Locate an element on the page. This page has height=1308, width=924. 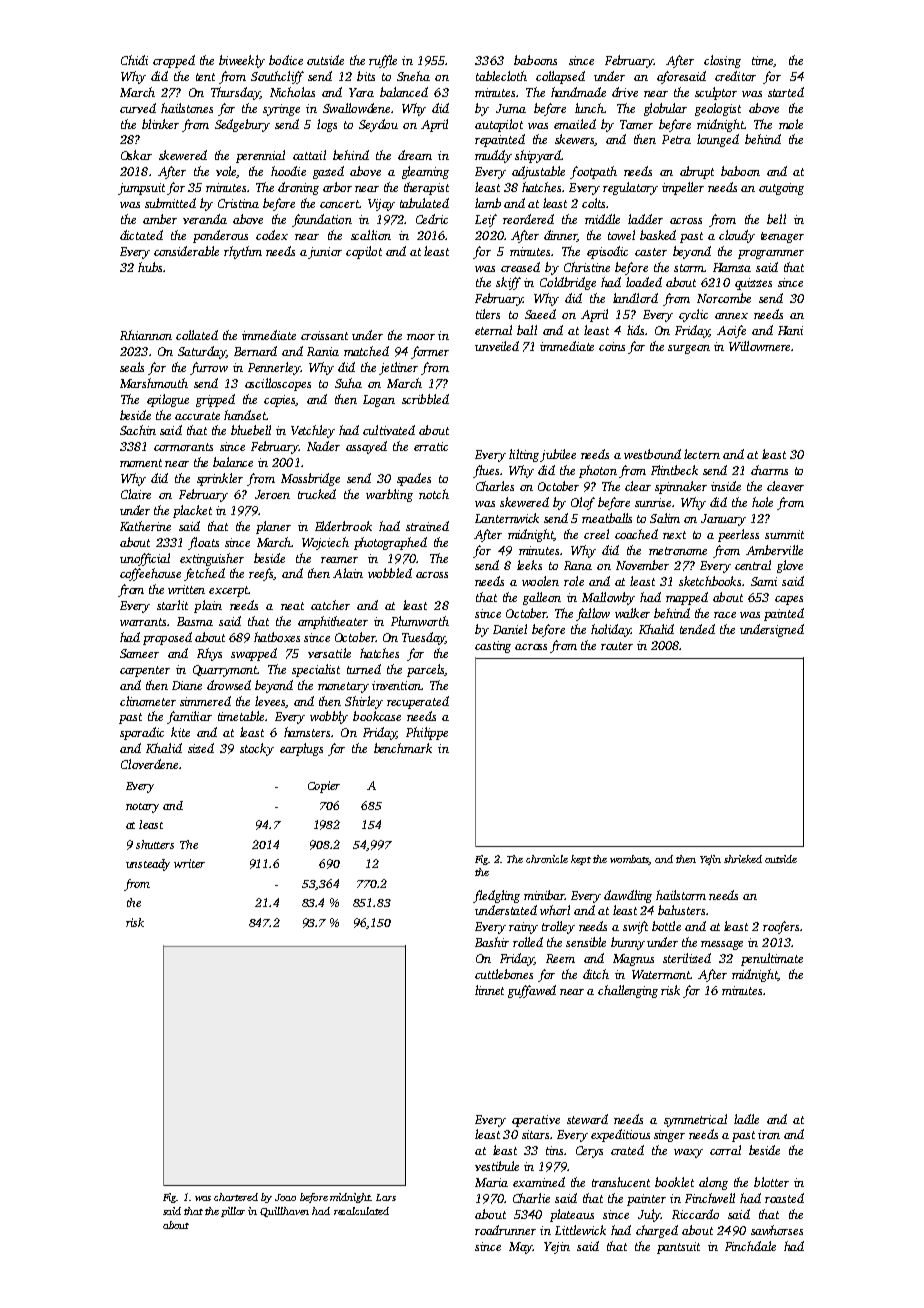
fledgling is located at coordinates (496, 896).
